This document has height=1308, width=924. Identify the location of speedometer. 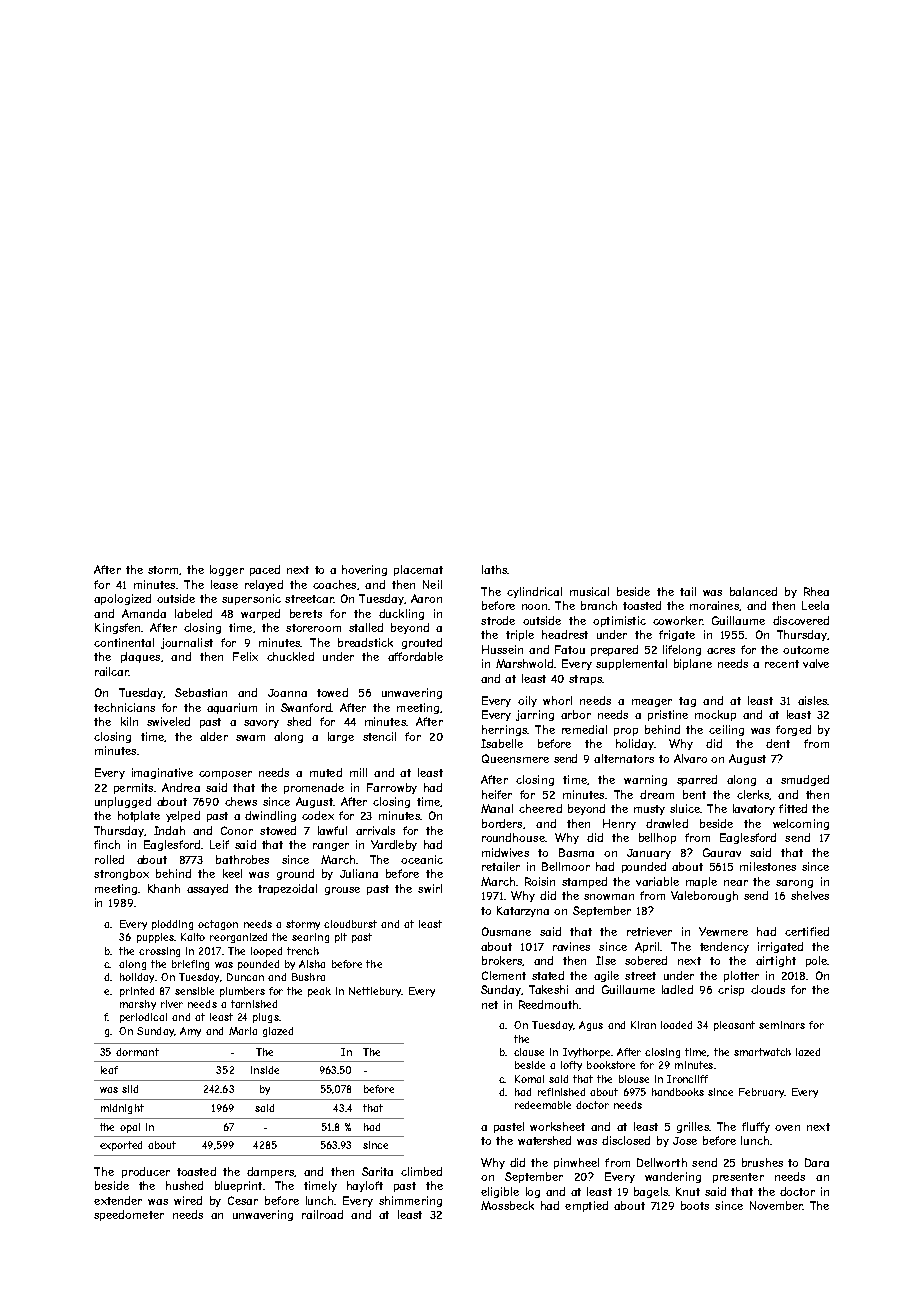
(129, 1215).
